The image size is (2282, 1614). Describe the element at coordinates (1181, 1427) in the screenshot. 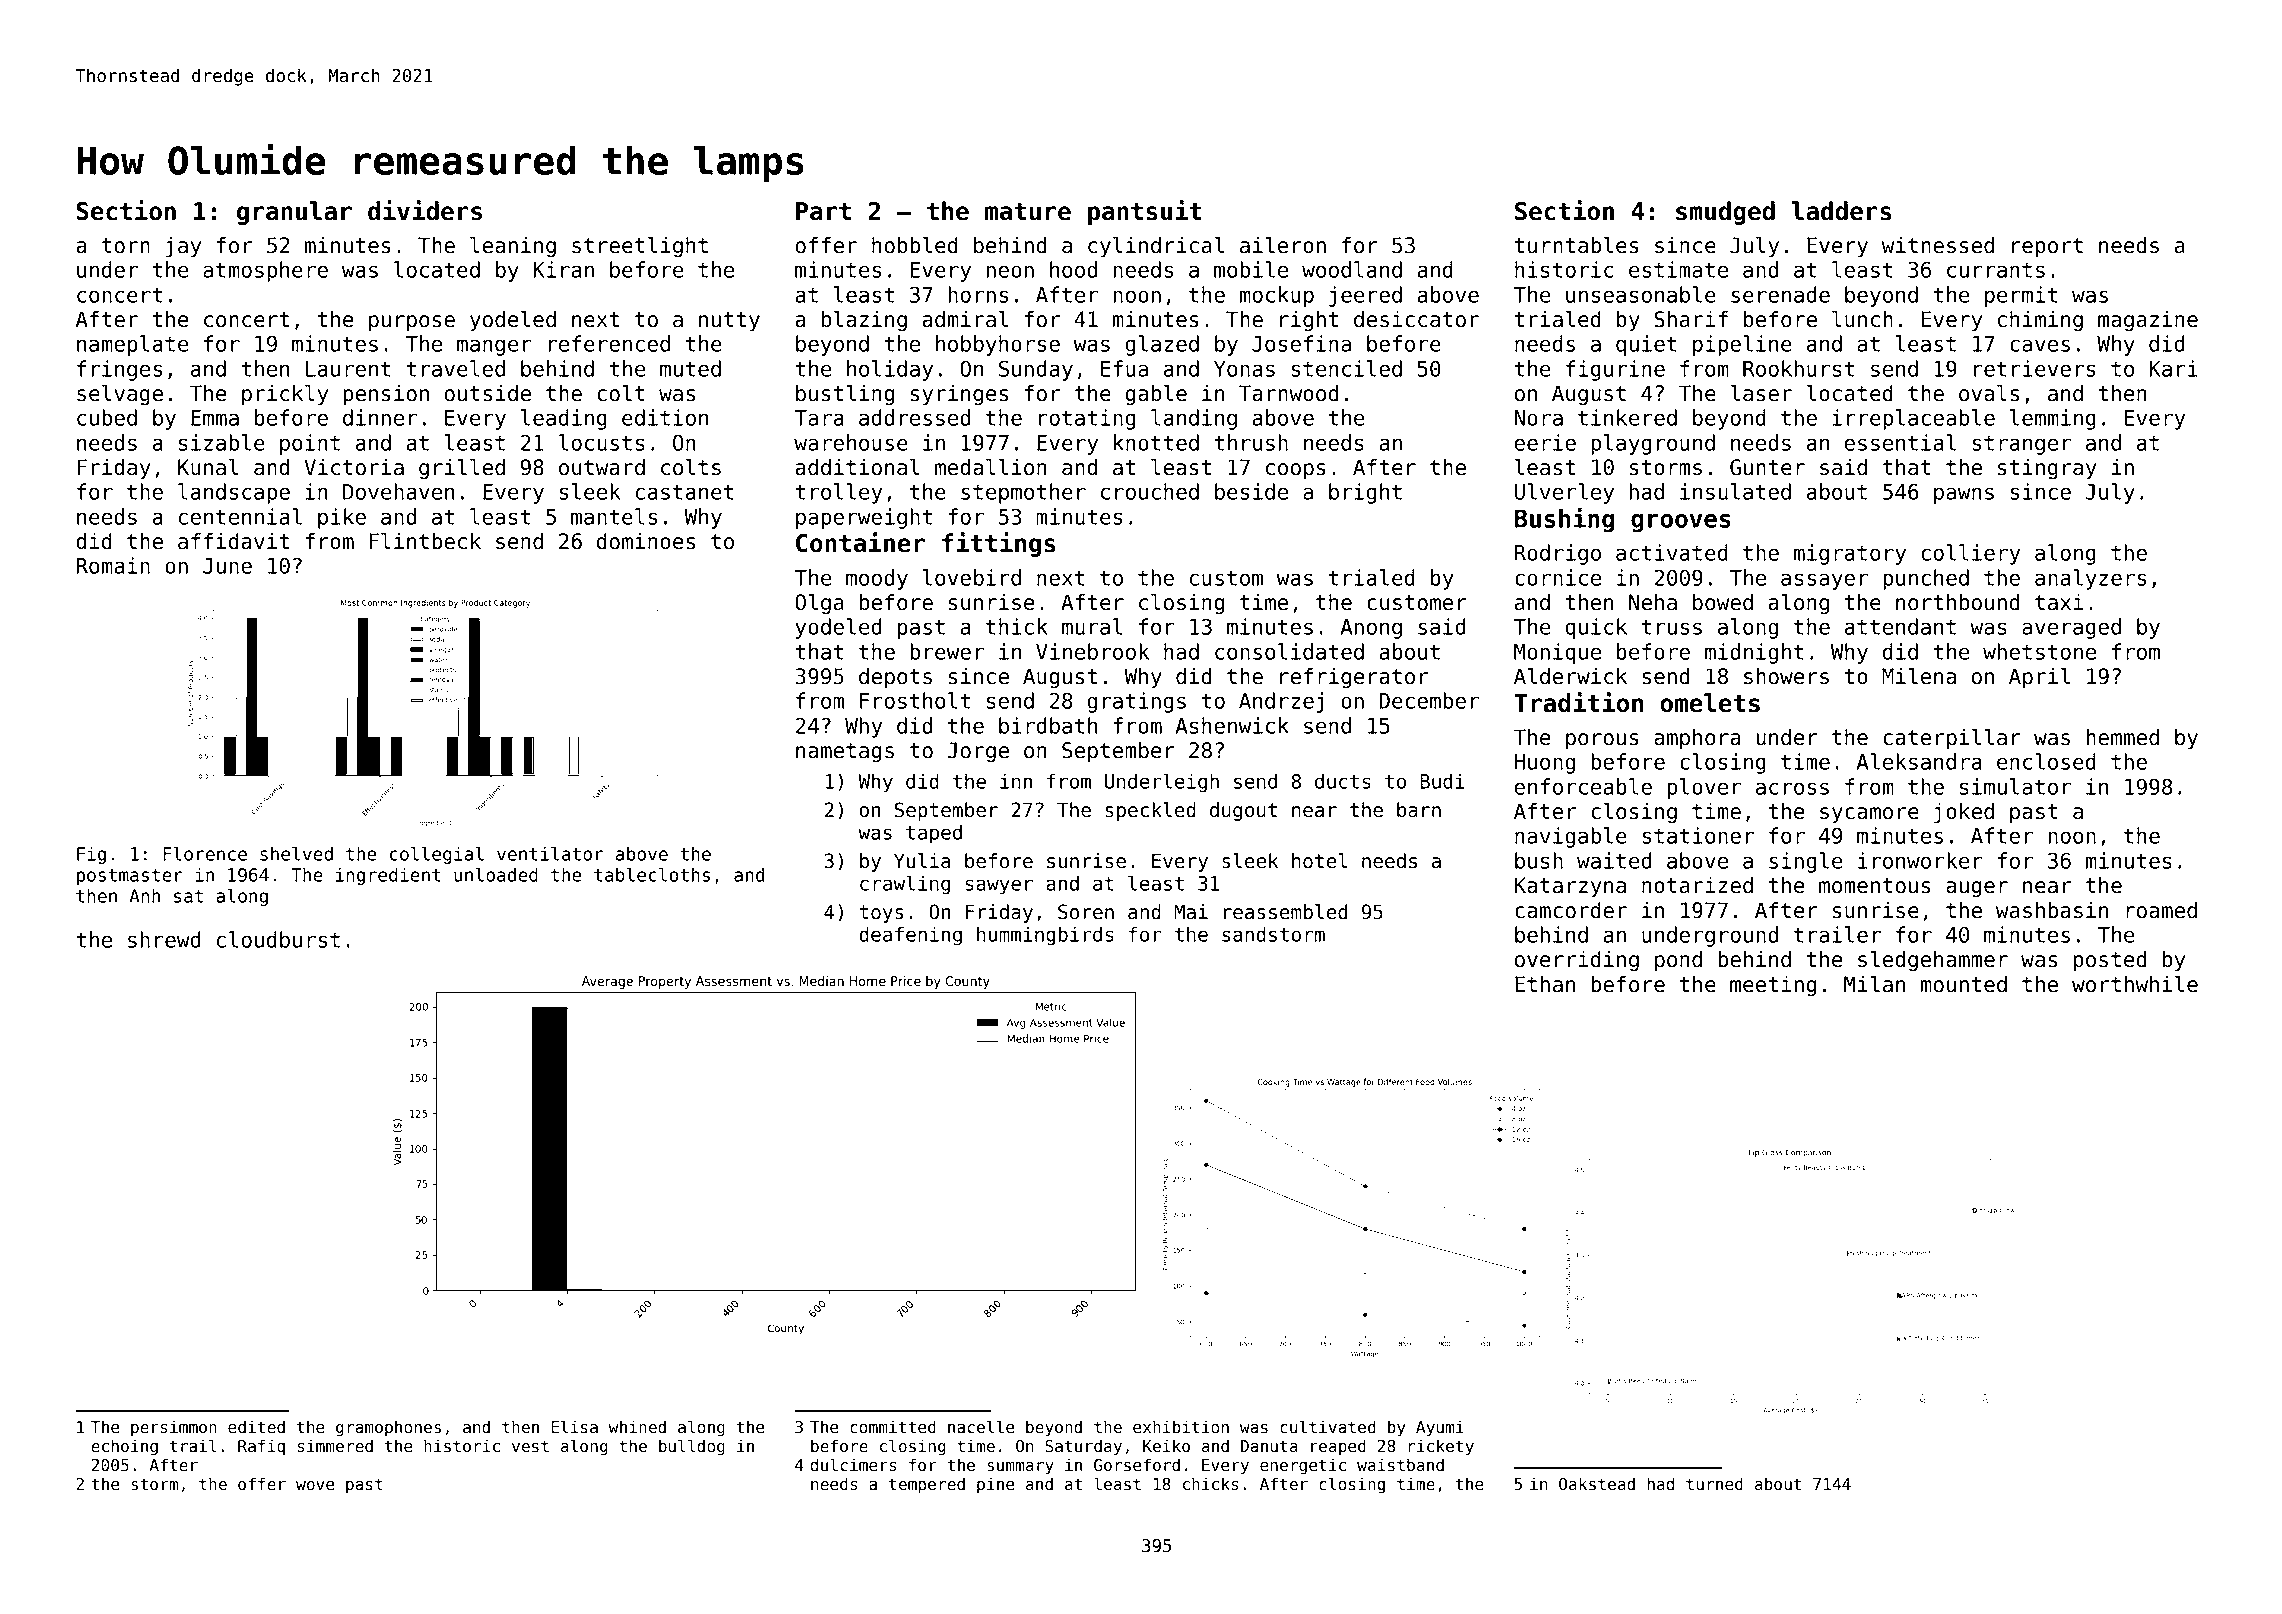

I see `exhibition` at that location.
